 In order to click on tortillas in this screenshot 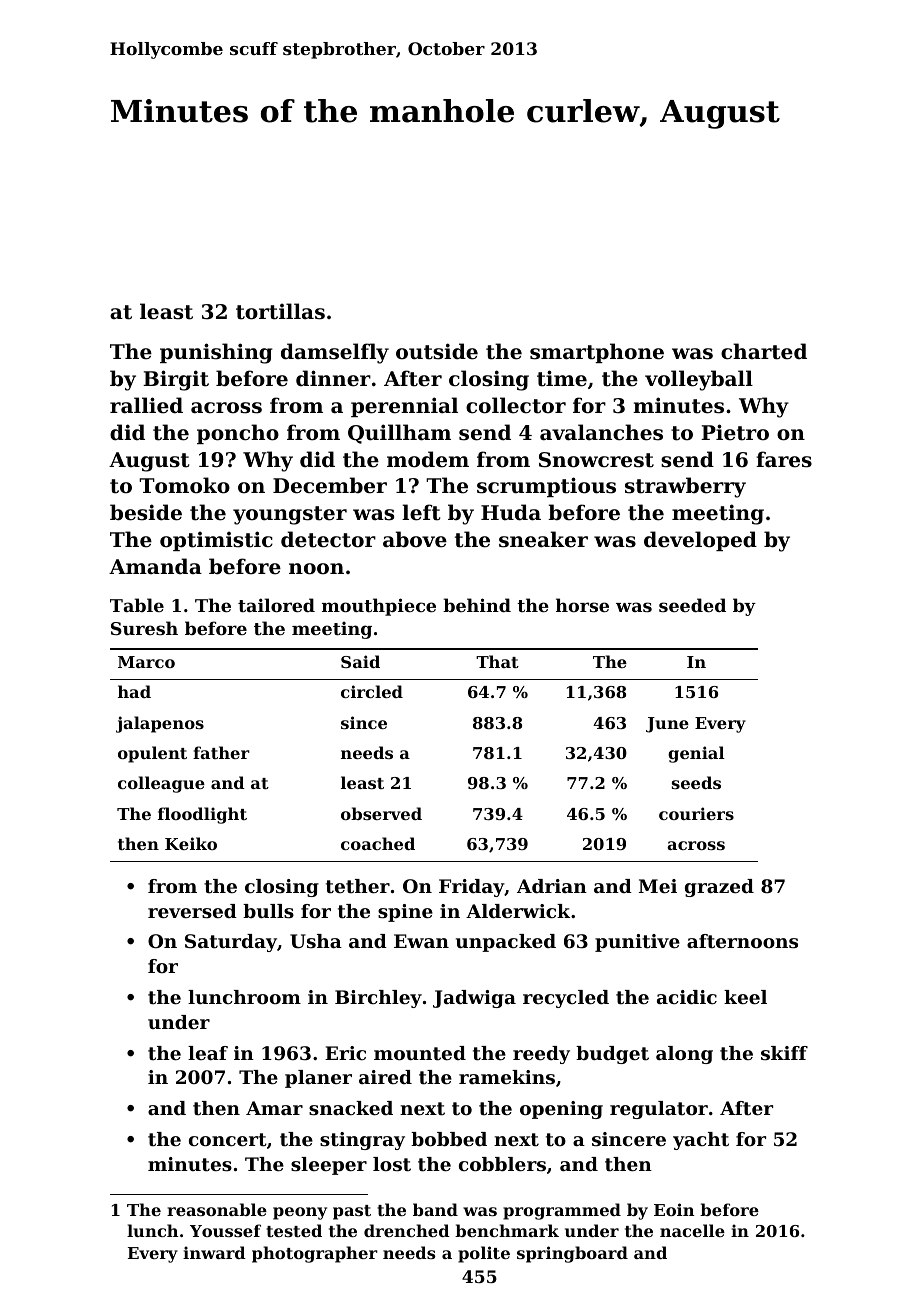, I will do `click(280, 311)`.
